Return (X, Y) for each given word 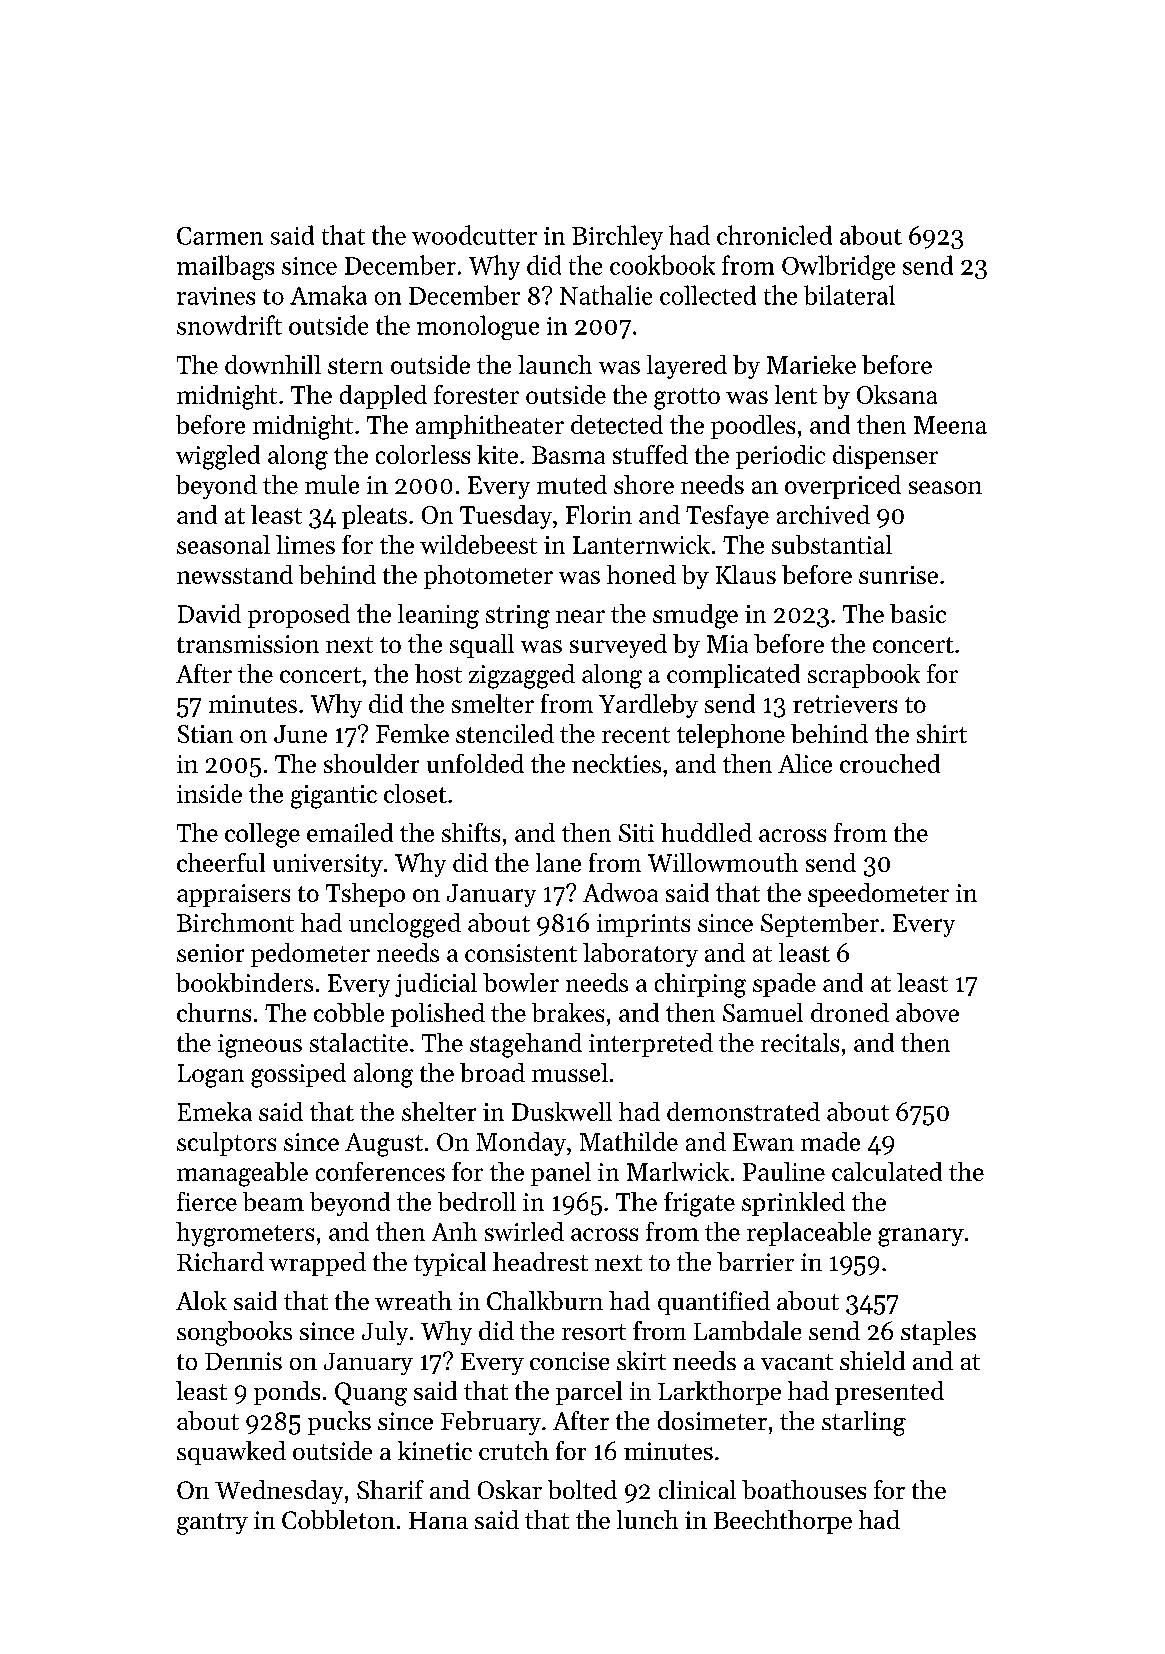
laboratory (640, 955)
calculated (887, 1171)
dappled (383, 397)
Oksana (897, 394)
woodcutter (474, 235)
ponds (287, 1393)
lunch (647, 1519)
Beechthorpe (783, 1522)
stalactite (359, 1042)
